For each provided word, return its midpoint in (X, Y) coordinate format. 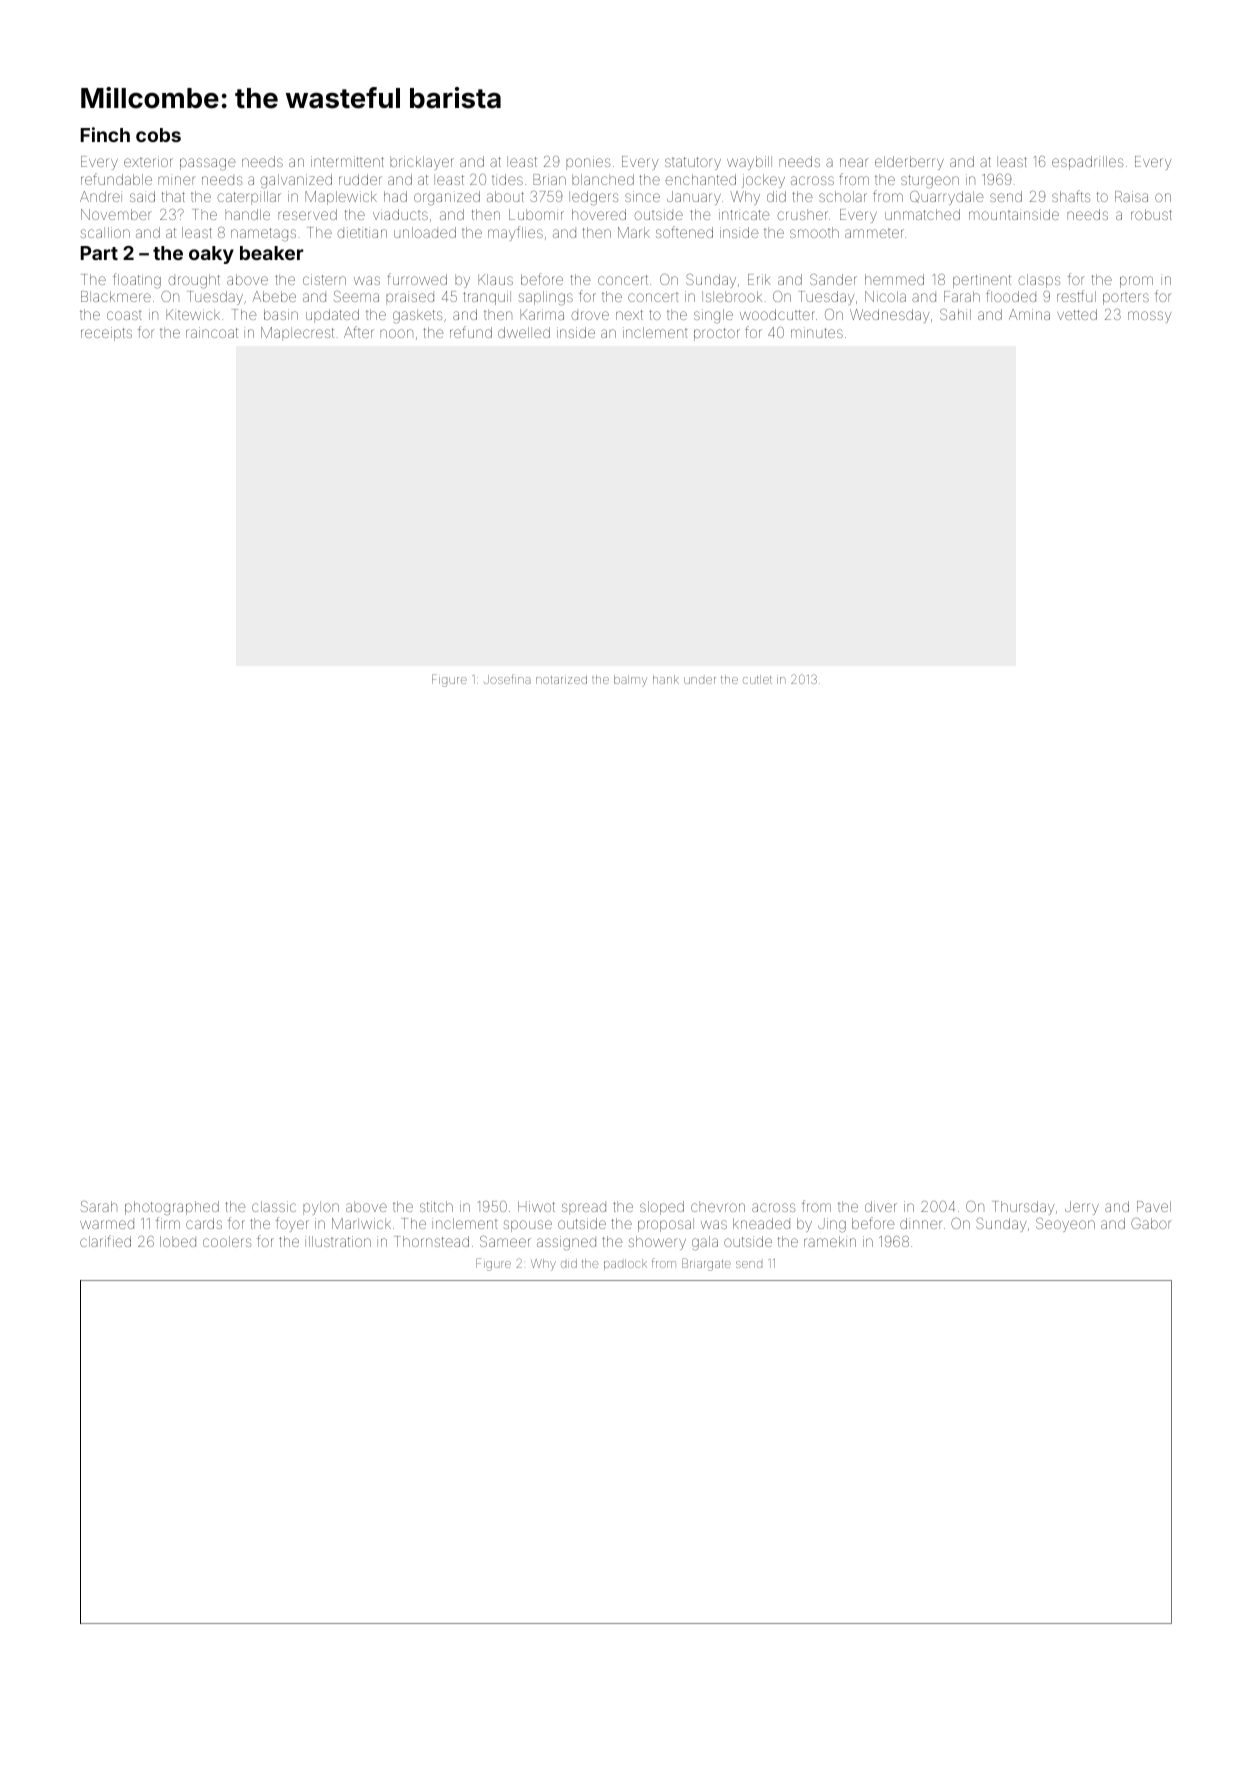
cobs (158, 135)
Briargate (706, 1264)
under (700, 680)
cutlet (757, 679)
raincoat (212, 332)
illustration (338, 1241)
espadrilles (1087, 163)
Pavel (1154, 1206)
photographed (172, 1208)
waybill (749, 163)
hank (666, 679)
